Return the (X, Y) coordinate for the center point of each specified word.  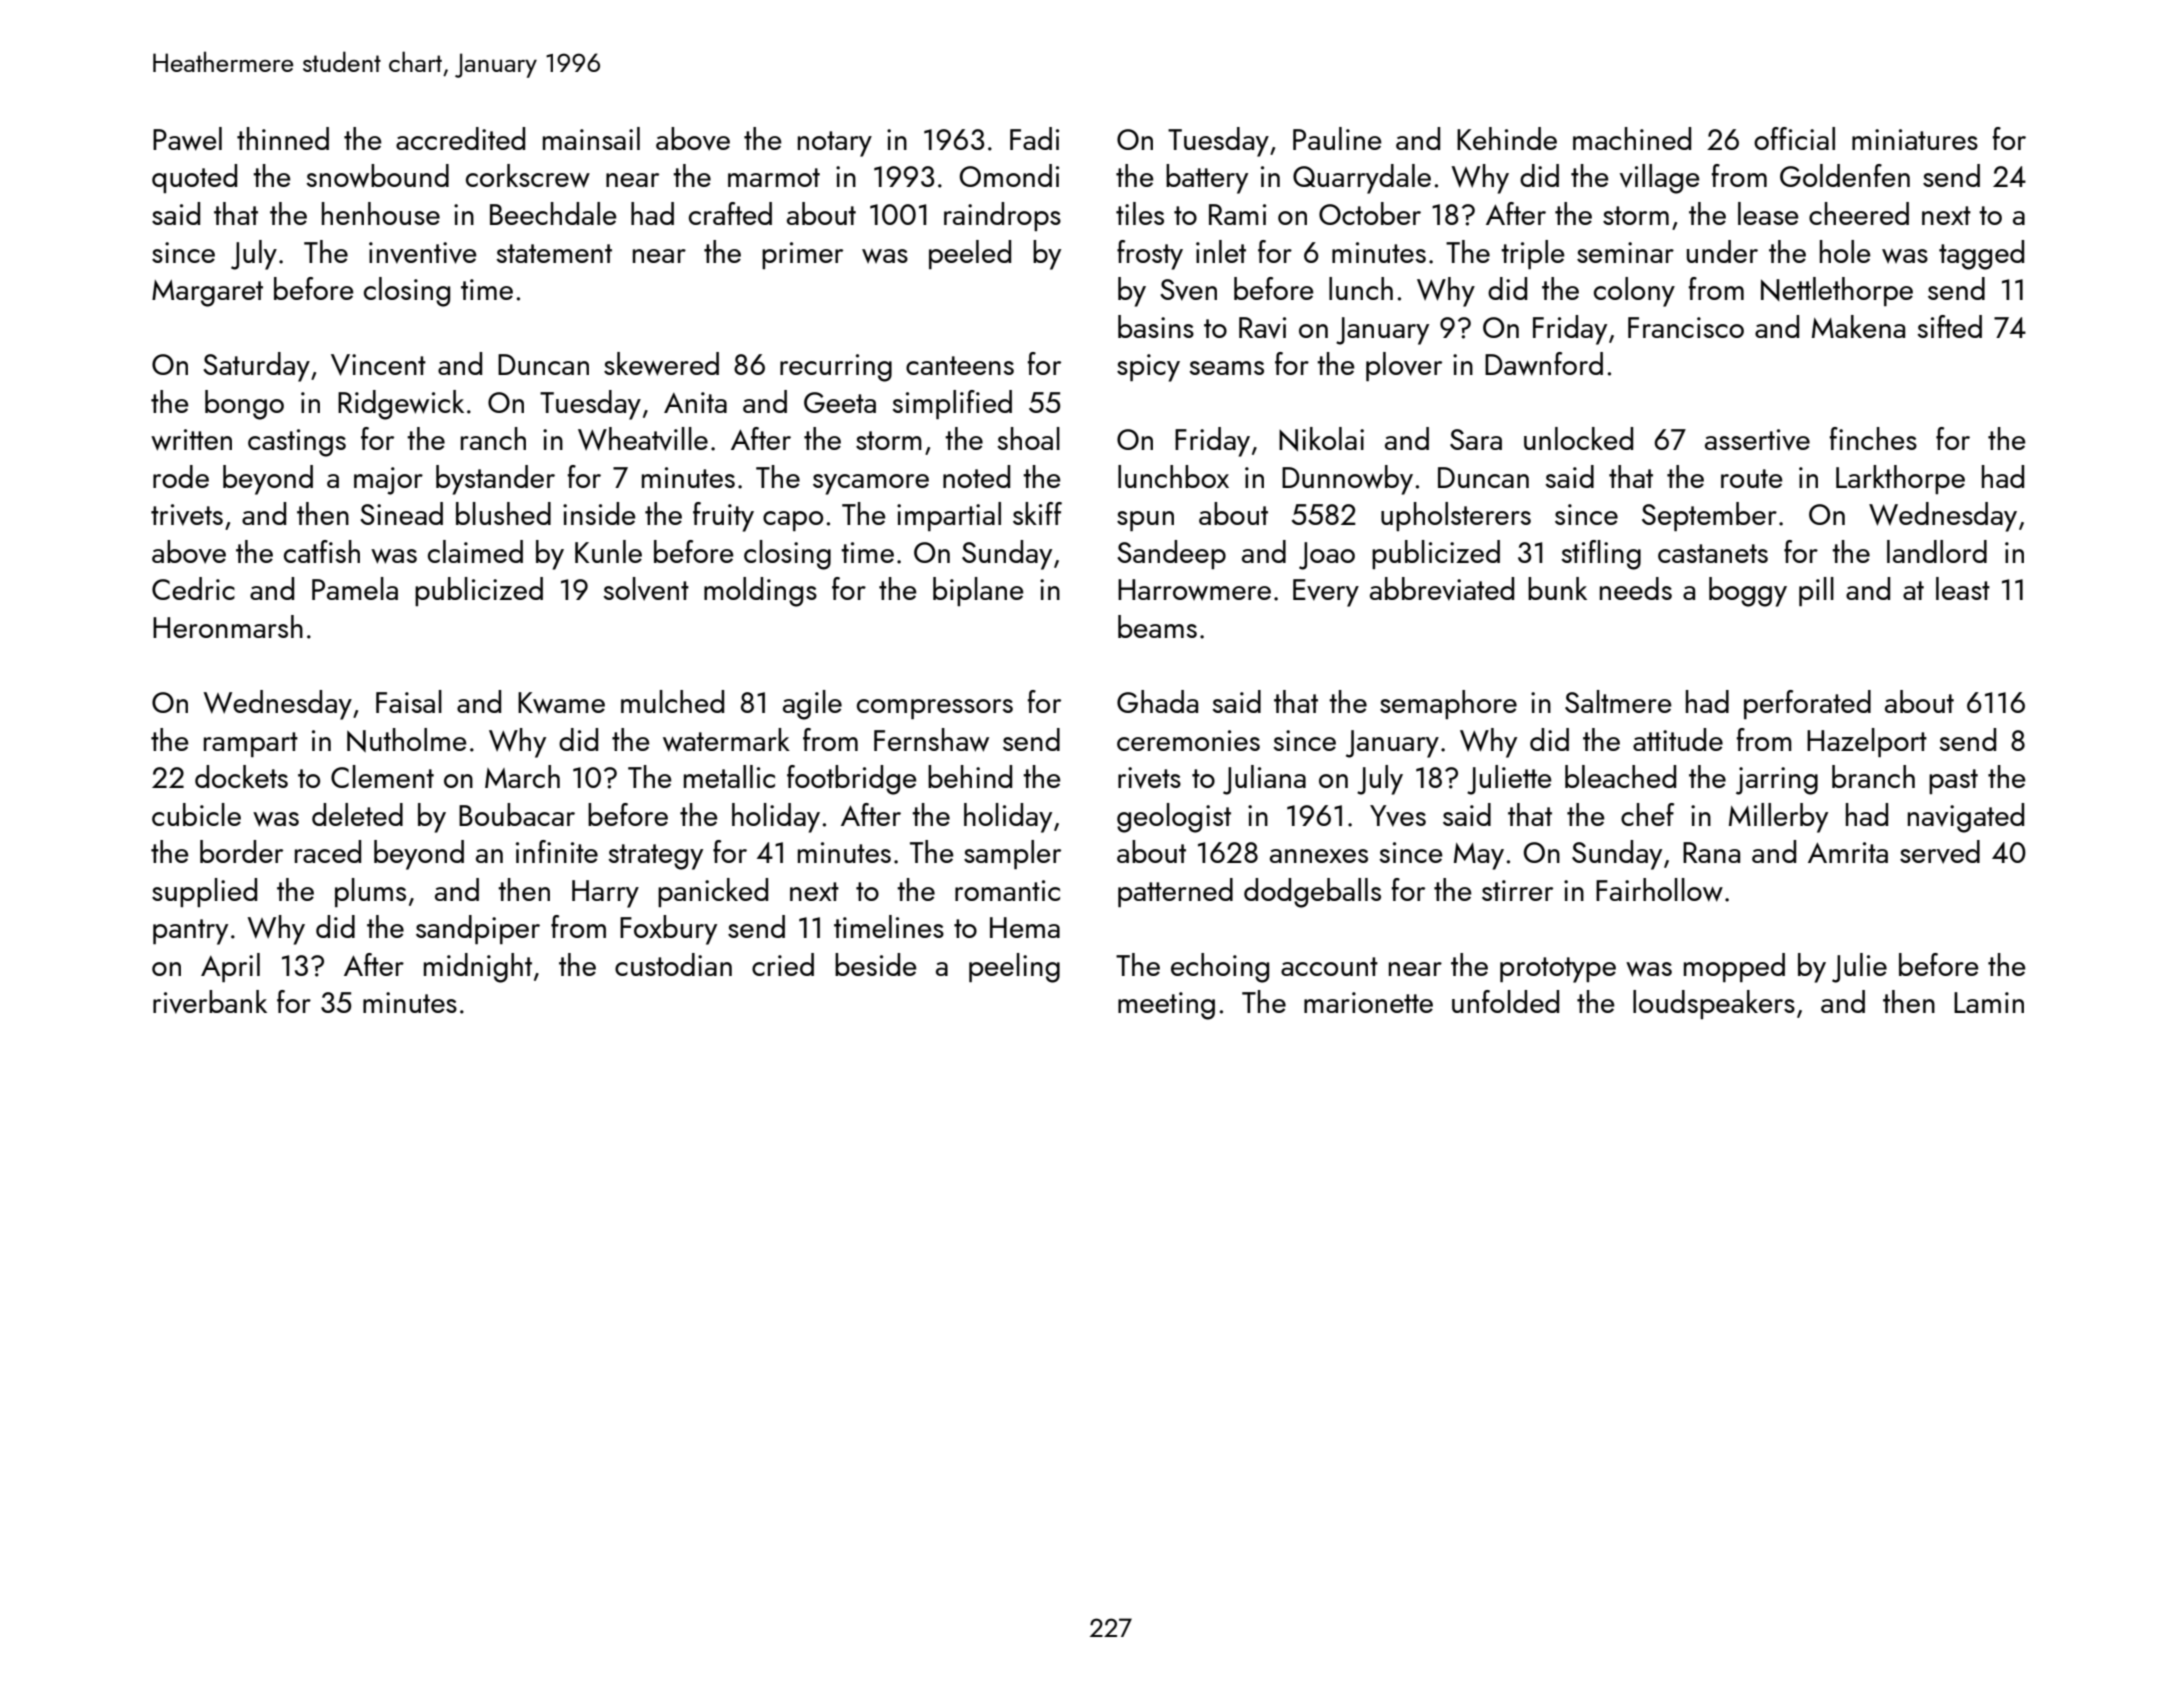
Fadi (1034, 138)
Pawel (187, 139)
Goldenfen (1845, 175)
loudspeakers (1714, 1004)
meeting (1166, 1006)
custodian (673, 964)
